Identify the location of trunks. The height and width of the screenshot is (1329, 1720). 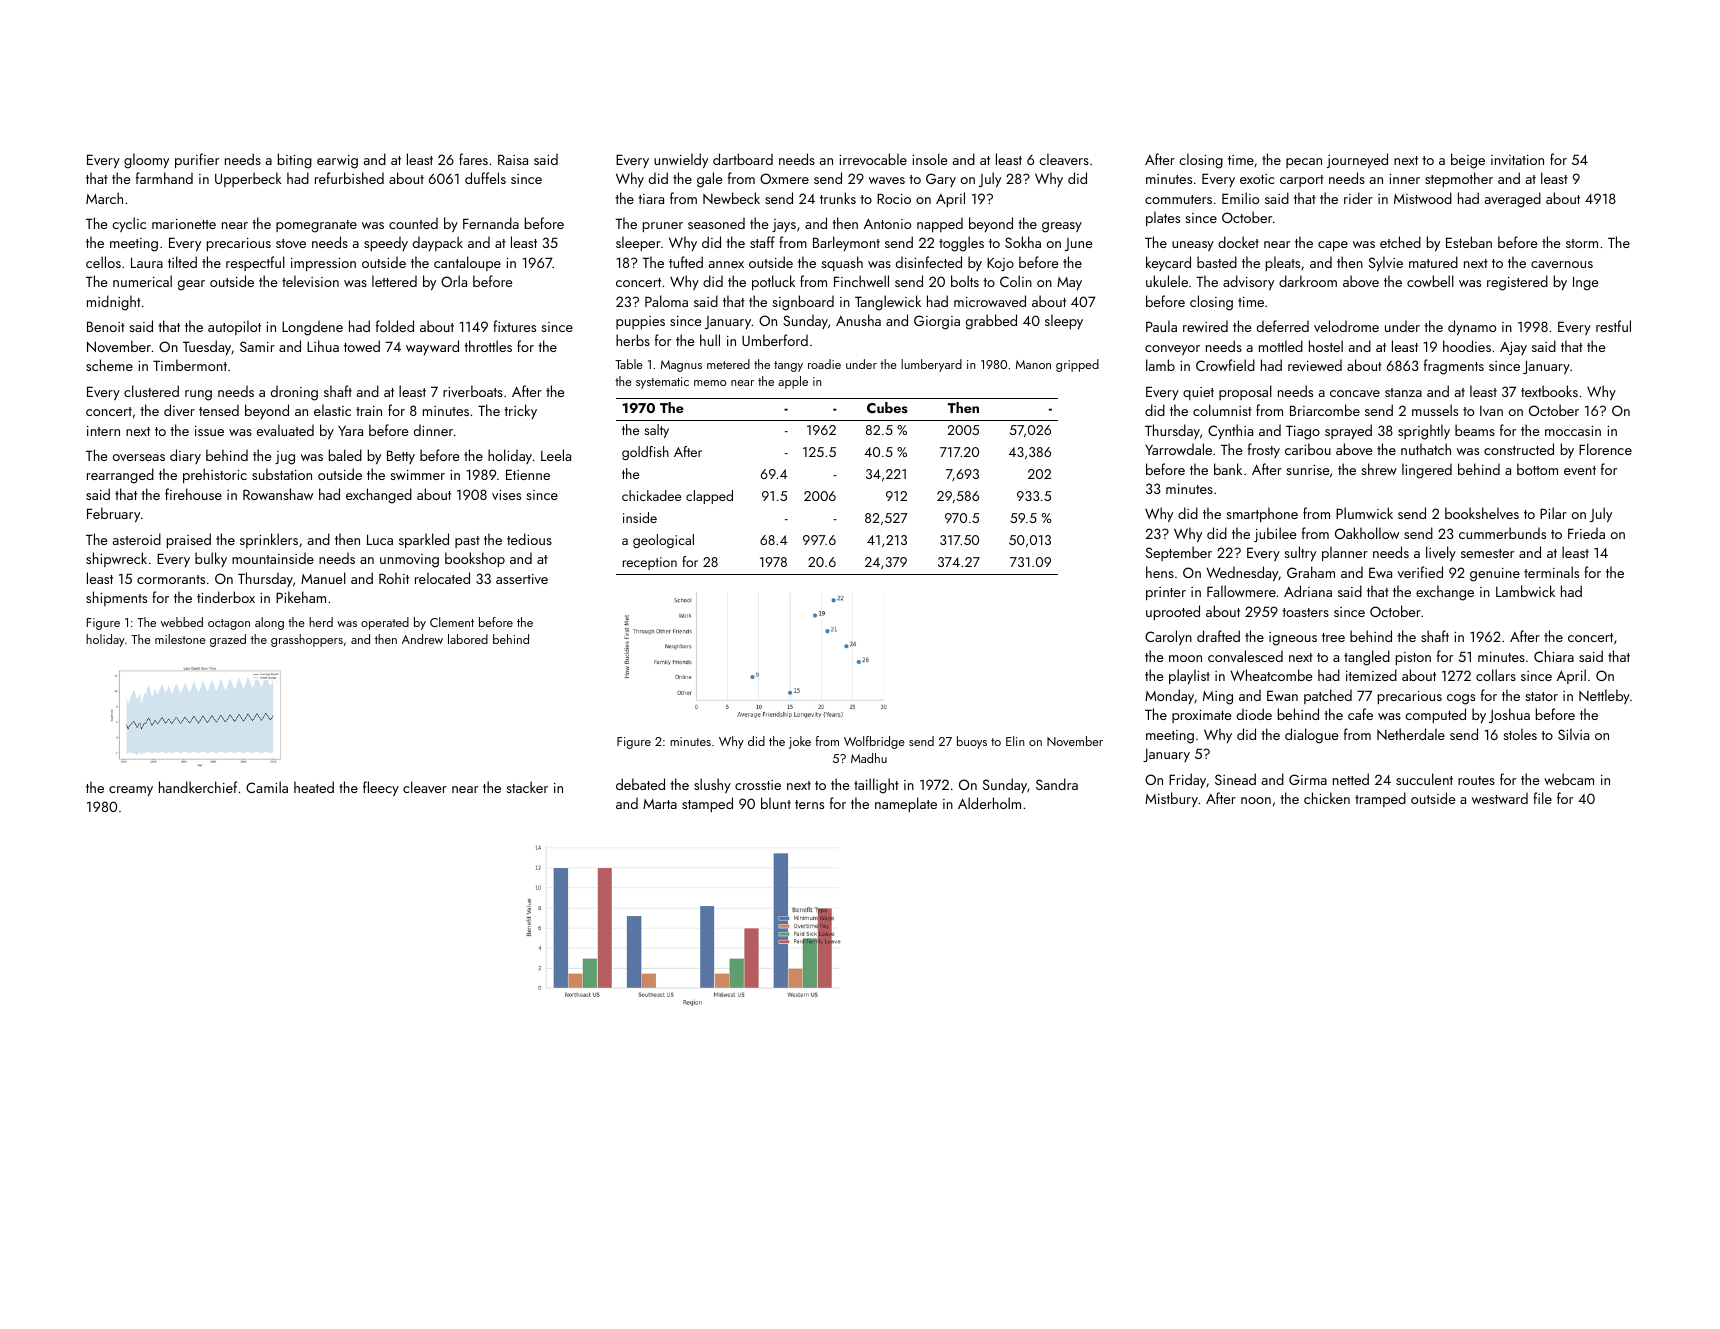
(838, 198).
